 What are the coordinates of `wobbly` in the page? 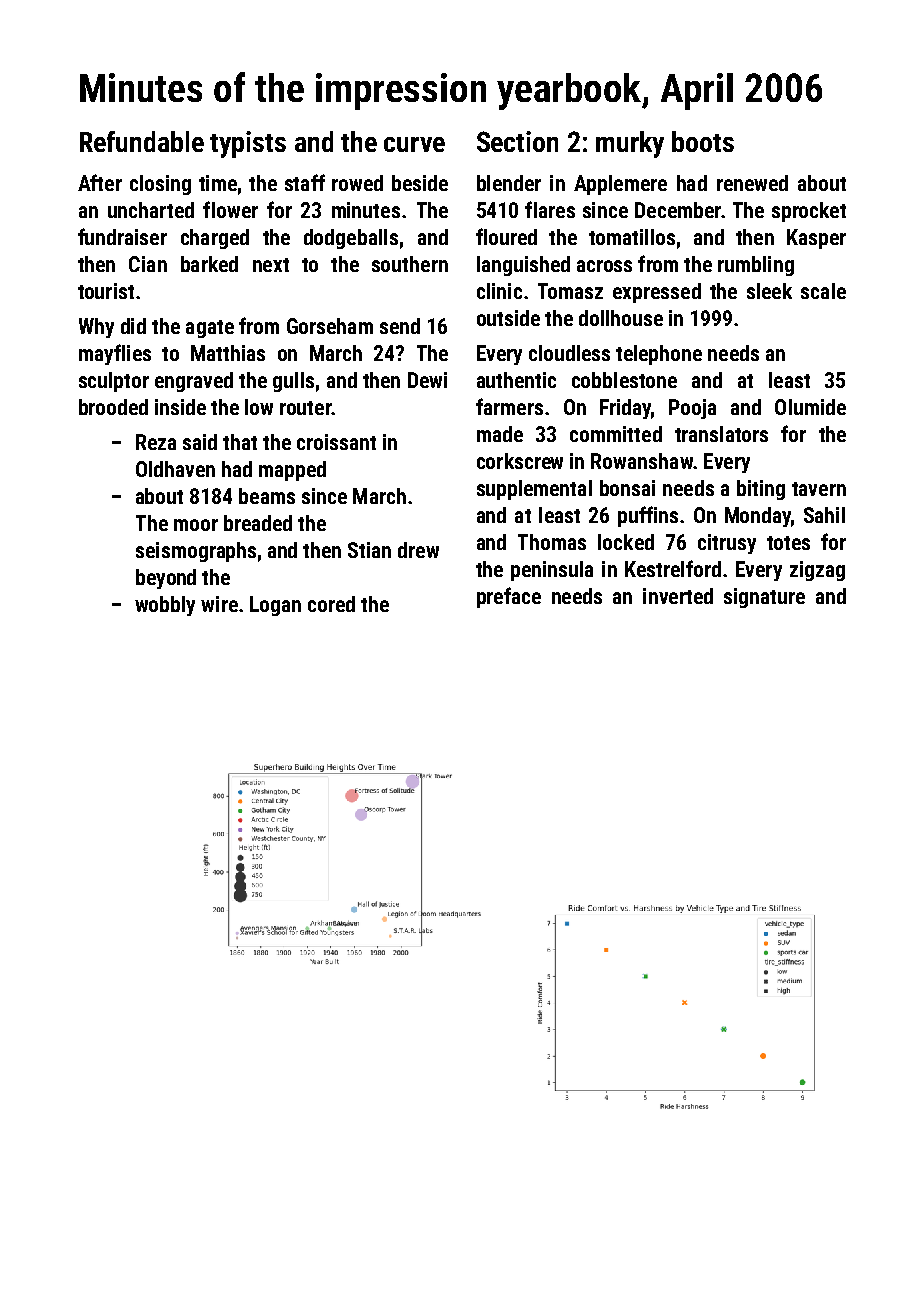 It's located at (165, 606).
